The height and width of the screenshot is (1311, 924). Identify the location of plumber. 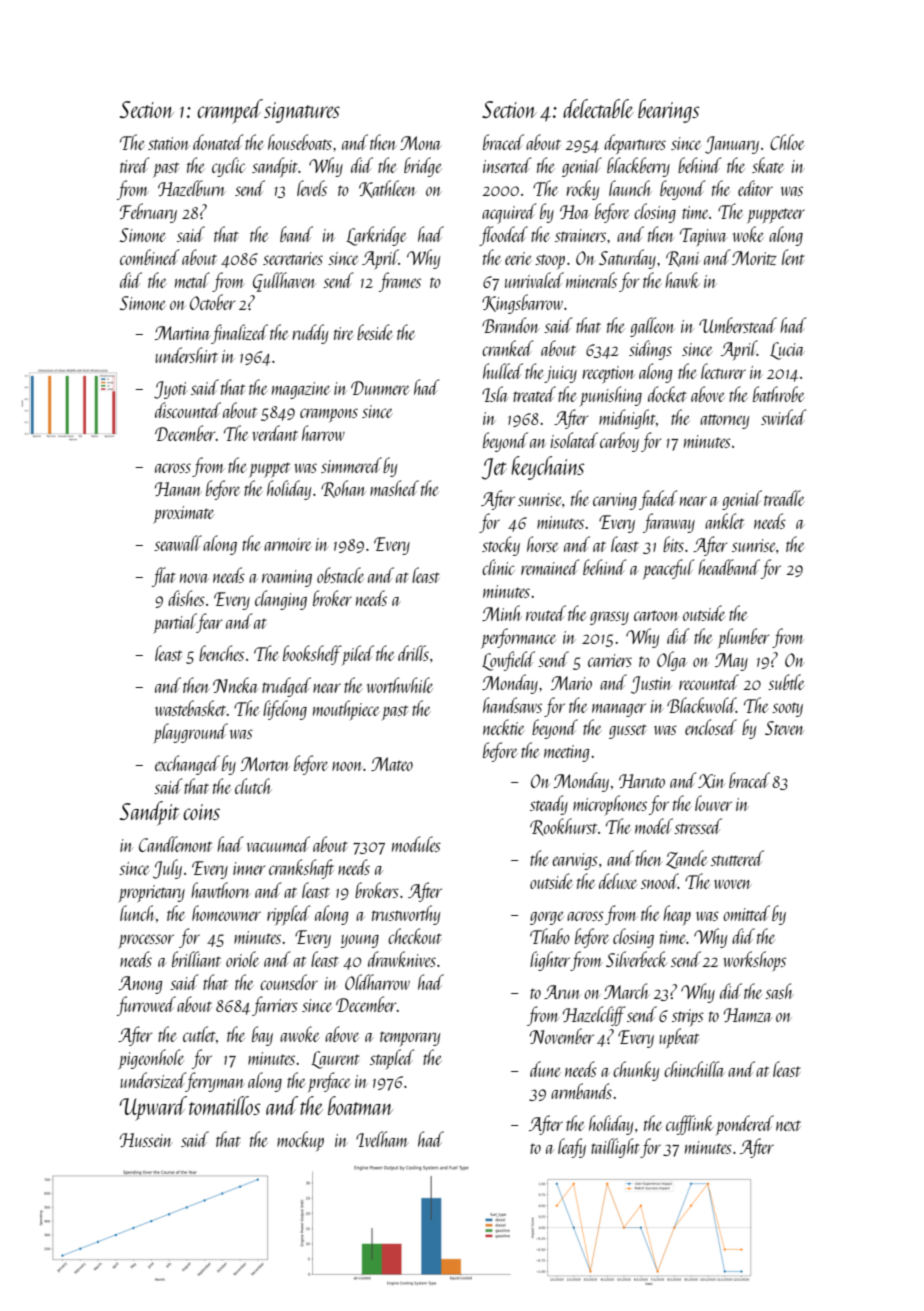
(744, 638).
